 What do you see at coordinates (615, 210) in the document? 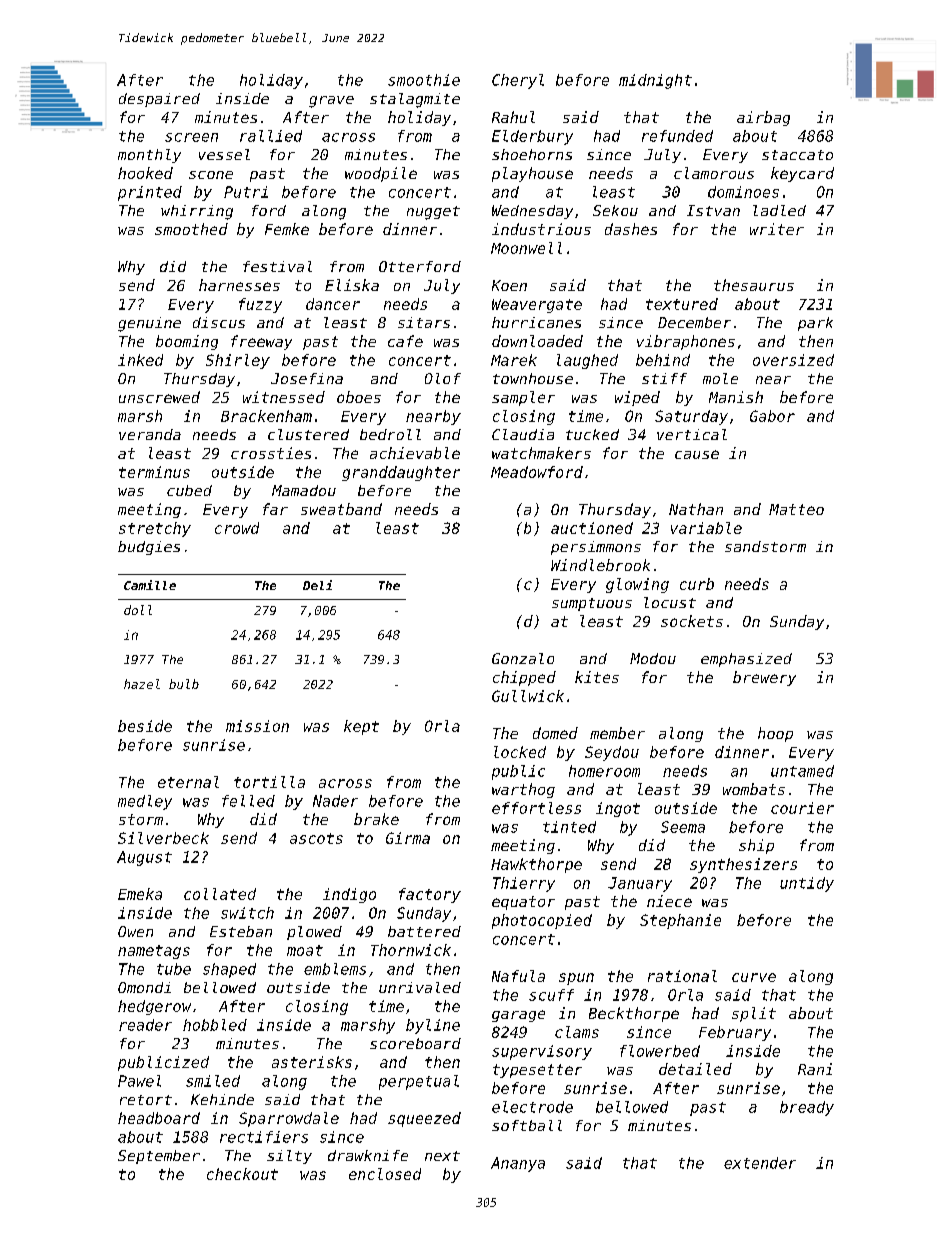
I see `Sekou` at bounding box center [615, 210].
